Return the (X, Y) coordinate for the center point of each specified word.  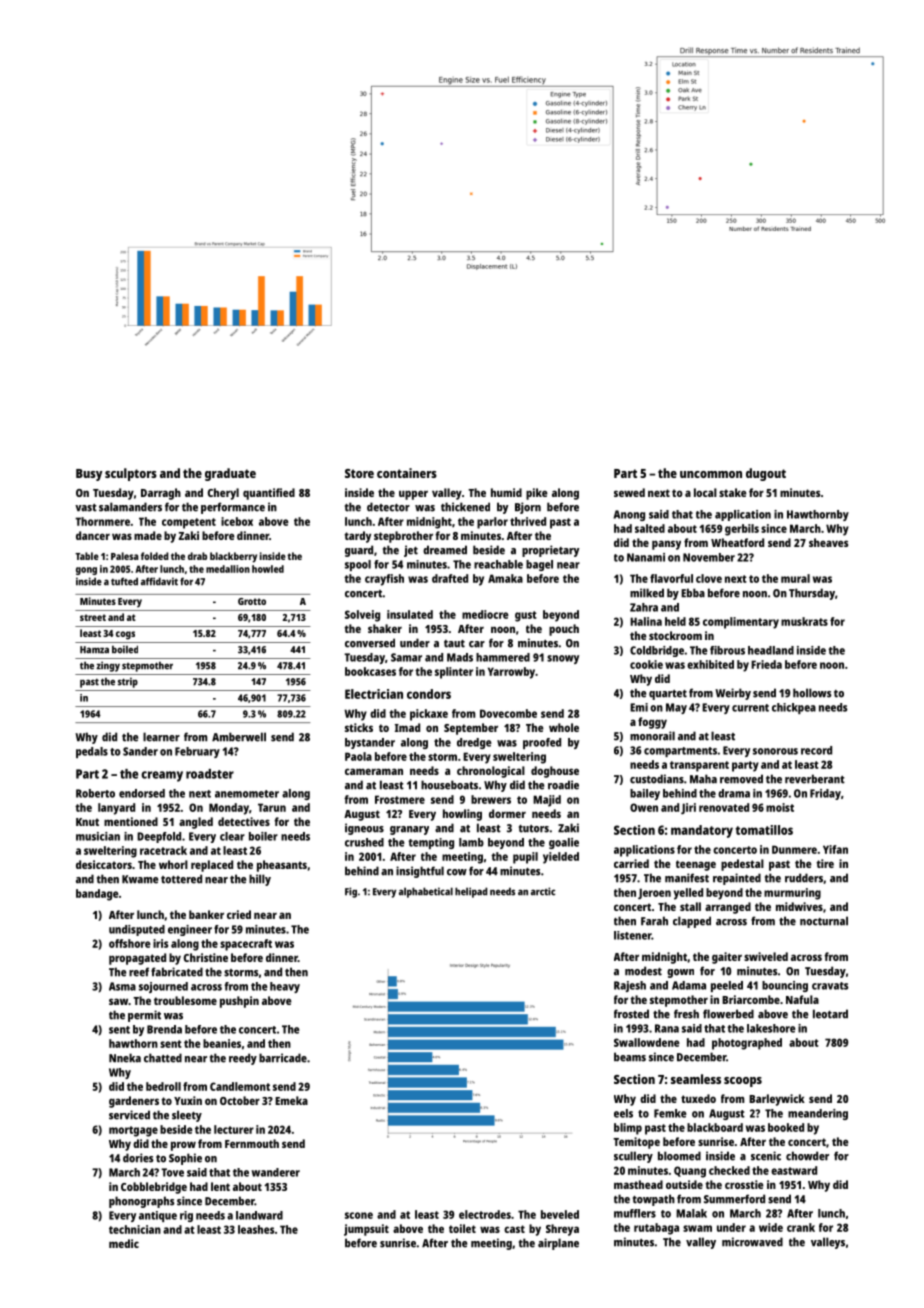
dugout (766, 474)
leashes (256, 1229)
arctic (543, 891)
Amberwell (239, 737)
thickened (465, 507)
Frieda (766, 664)
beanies (222, 1043)
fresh (686, 1014)
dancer (93, 535)
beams (630, 1057)
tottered (181, 879)
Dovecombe (508, 713)
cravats (830, 986)
